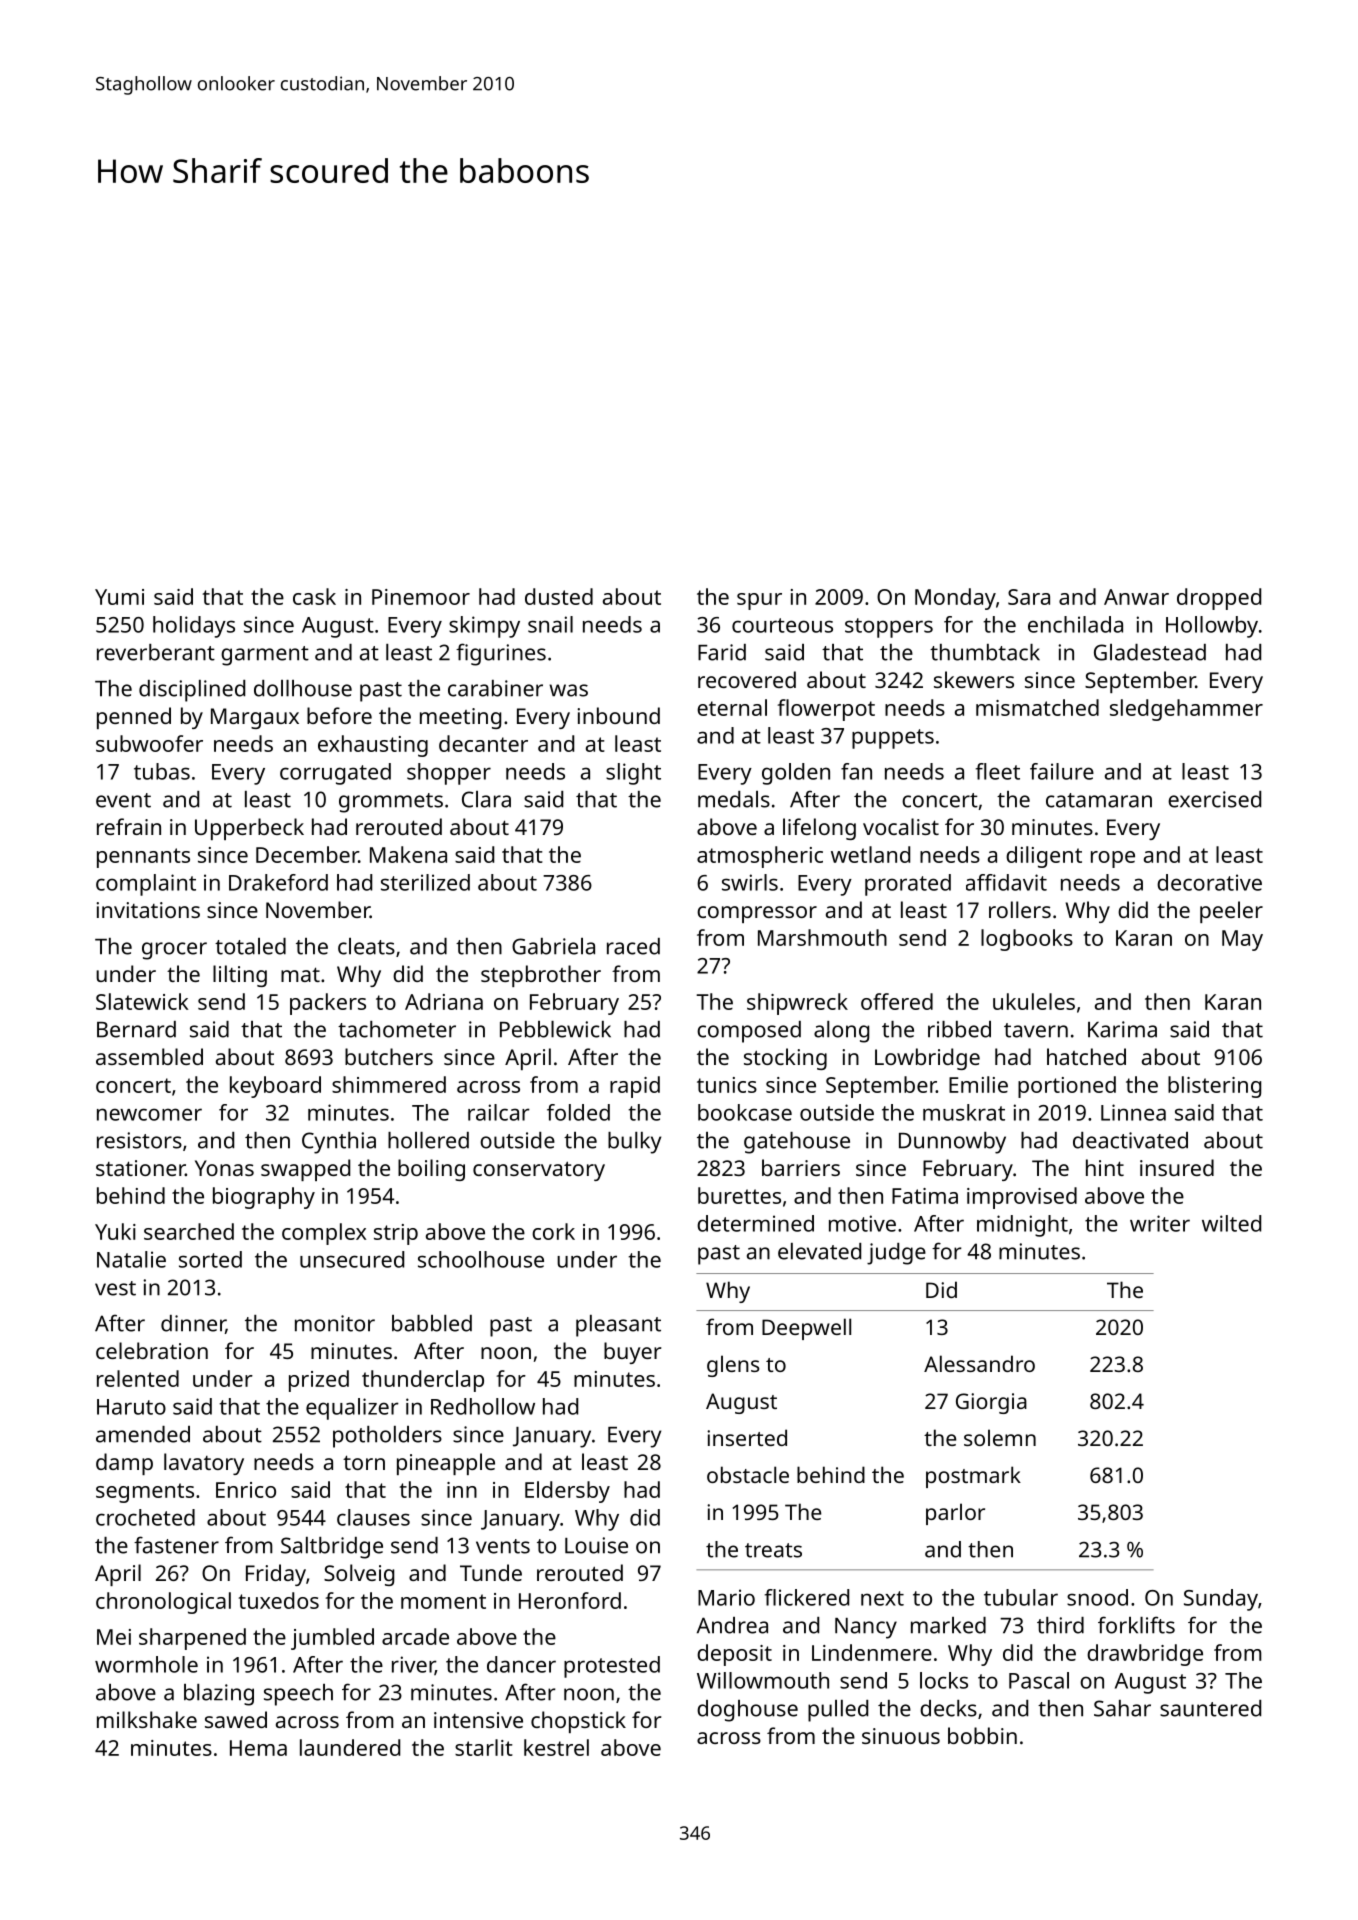 This image has height=1920, width=1358. Describe the element at coordinates (1000, 1437) in the image. I see `solemn` at that location.
